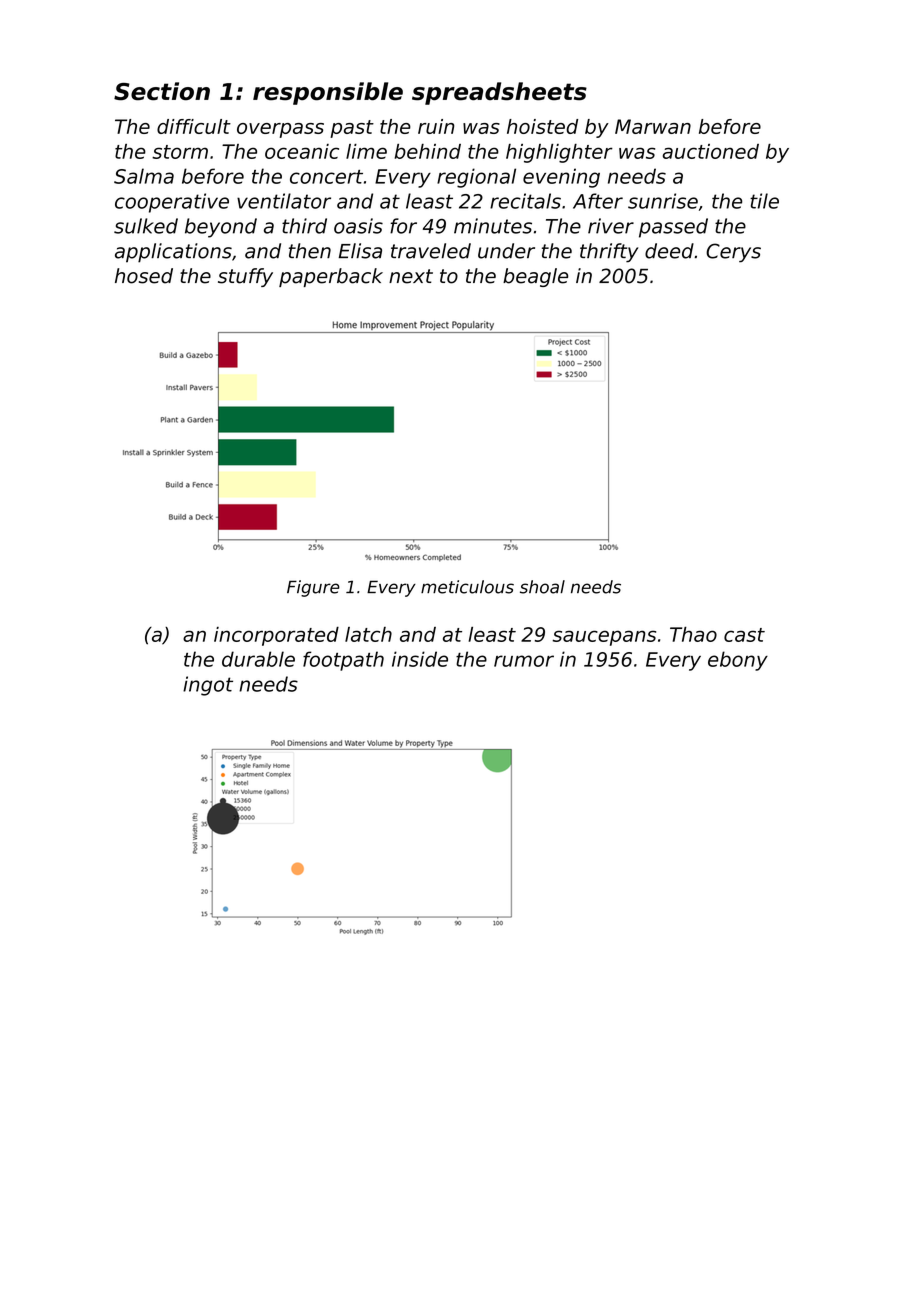 The image size is (908, 1316). I want to click on next, so click(411, 276).
